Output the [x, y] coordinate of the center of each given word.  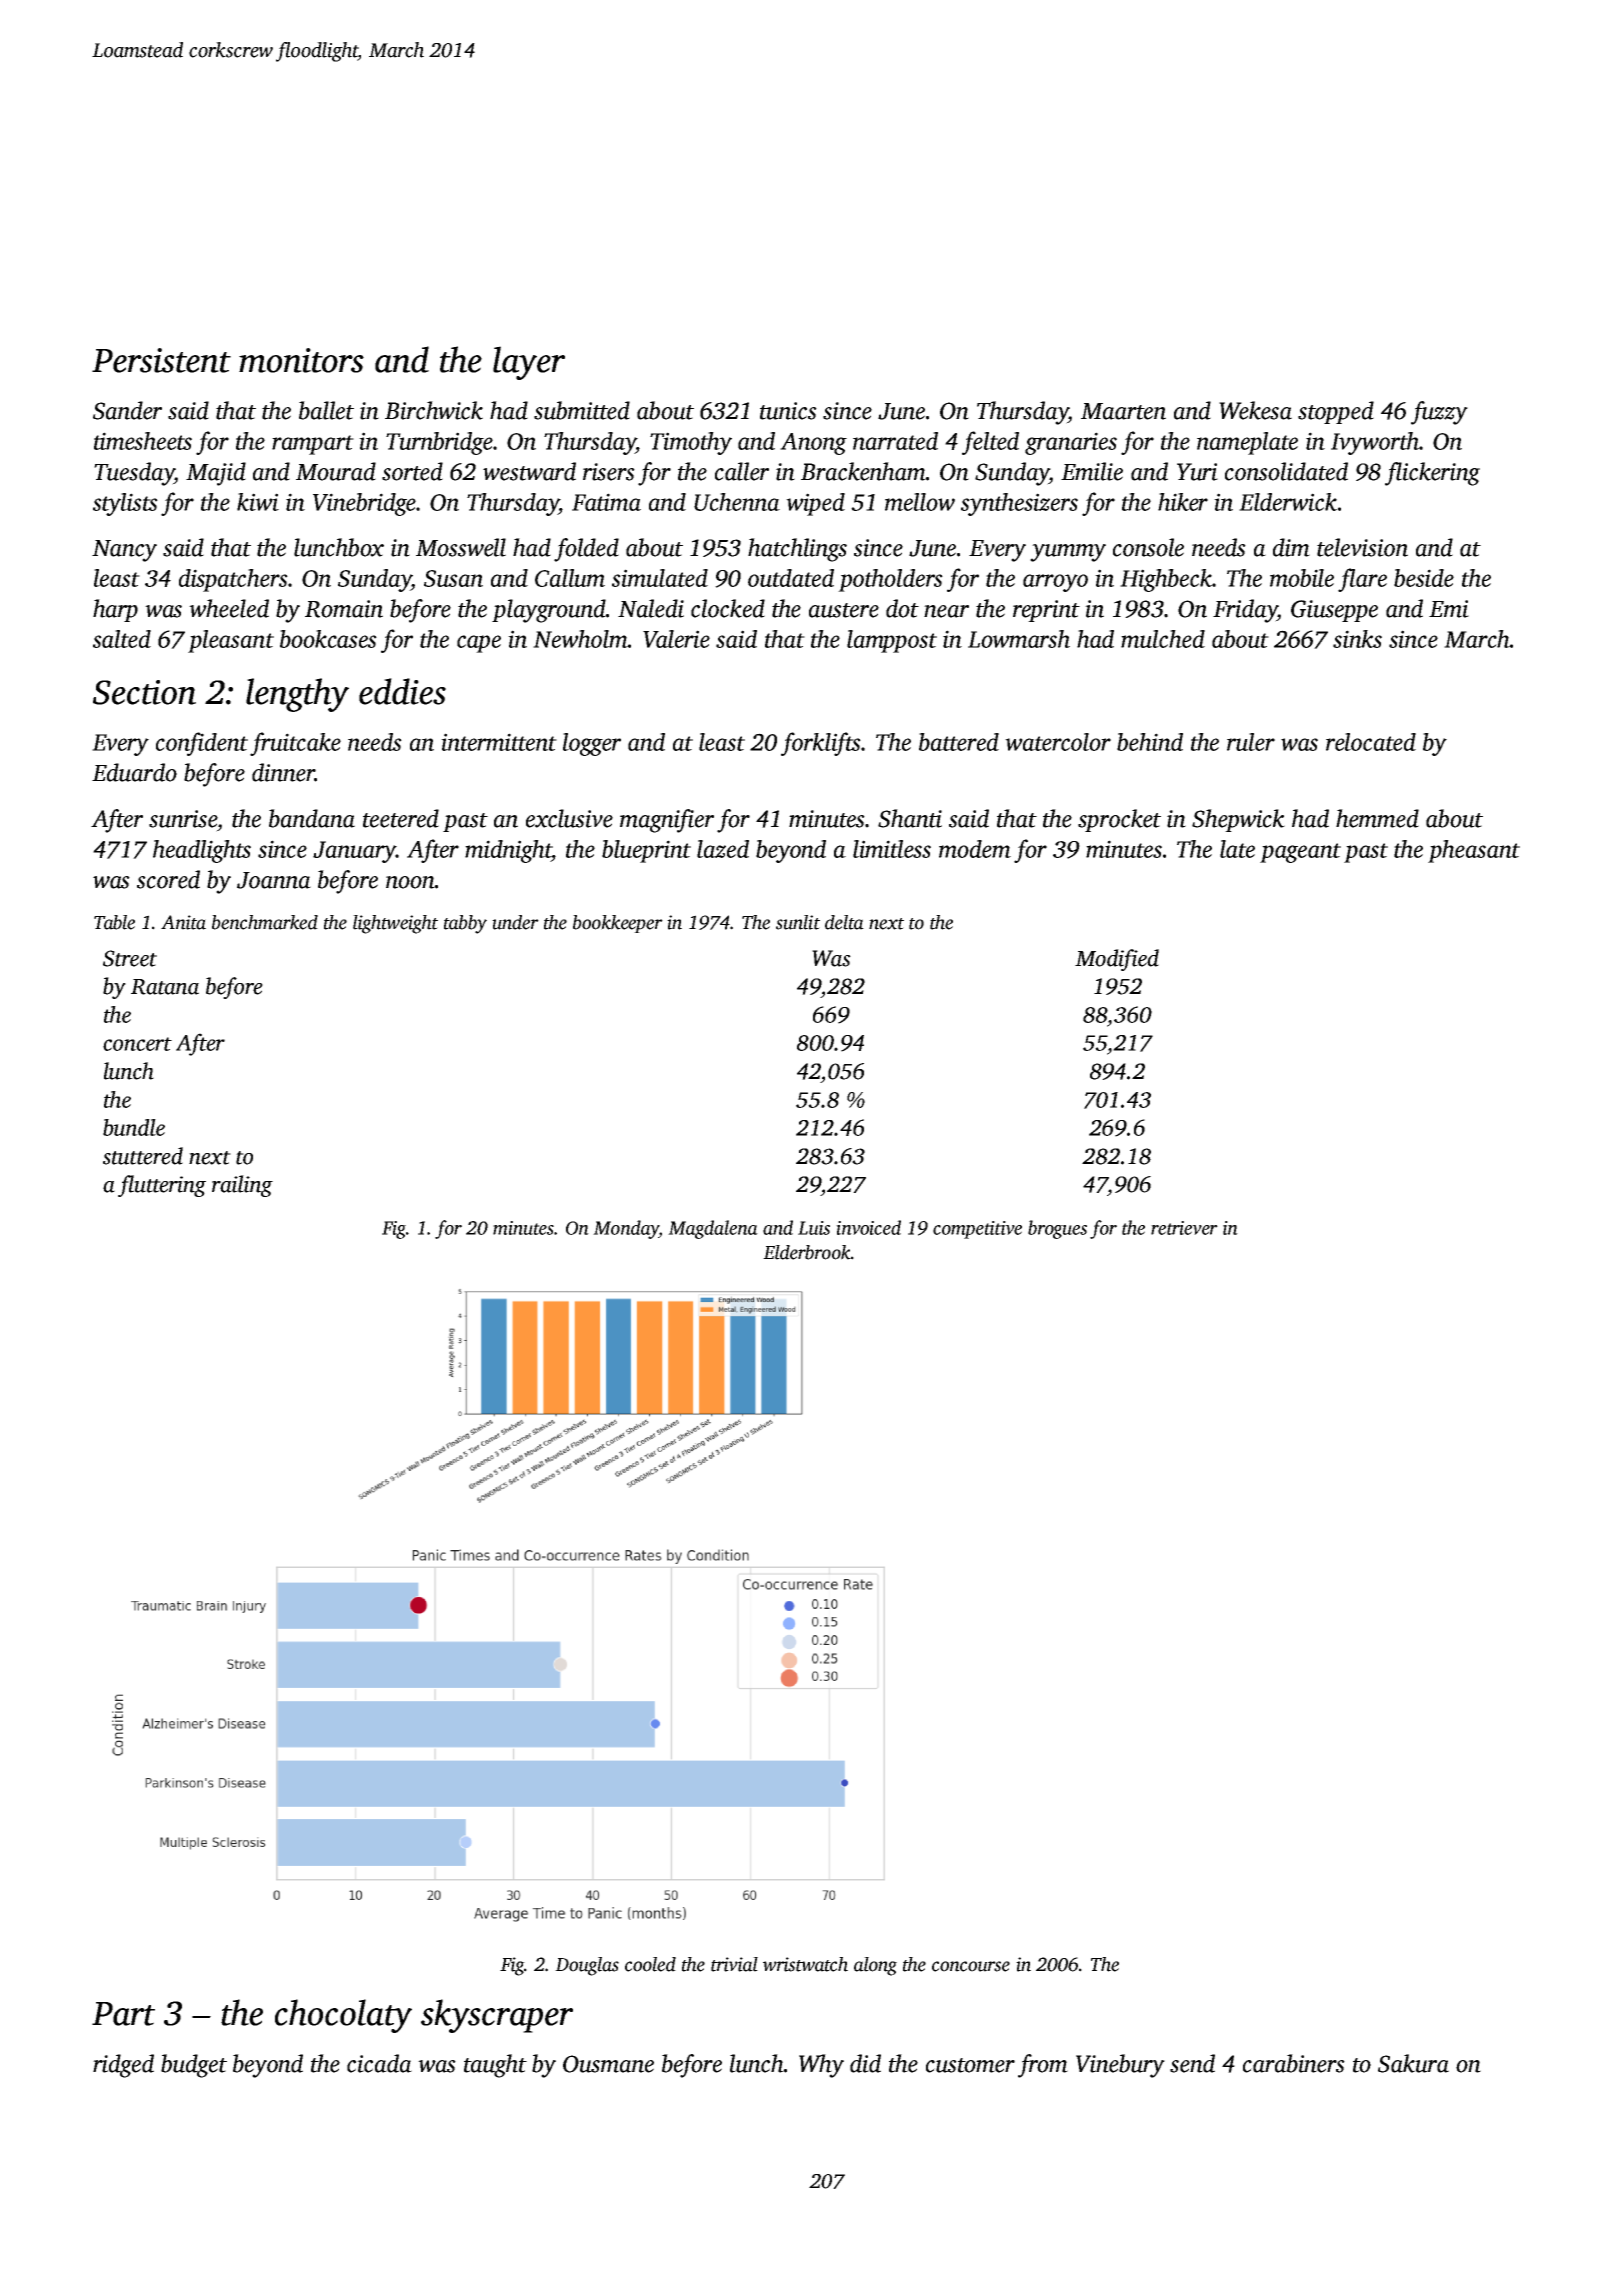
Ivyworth [1375, 443]
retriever [1184, 1228]
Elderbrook [807, 1252]
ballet [326, 410]
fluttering [162, 1186]
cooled [650, 1964]
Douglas [587, 1966]
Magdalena [713, 1229]
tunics [788, 411]
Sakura [1413, 2063]
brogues [1057, 1229]
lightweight [395, 924]
